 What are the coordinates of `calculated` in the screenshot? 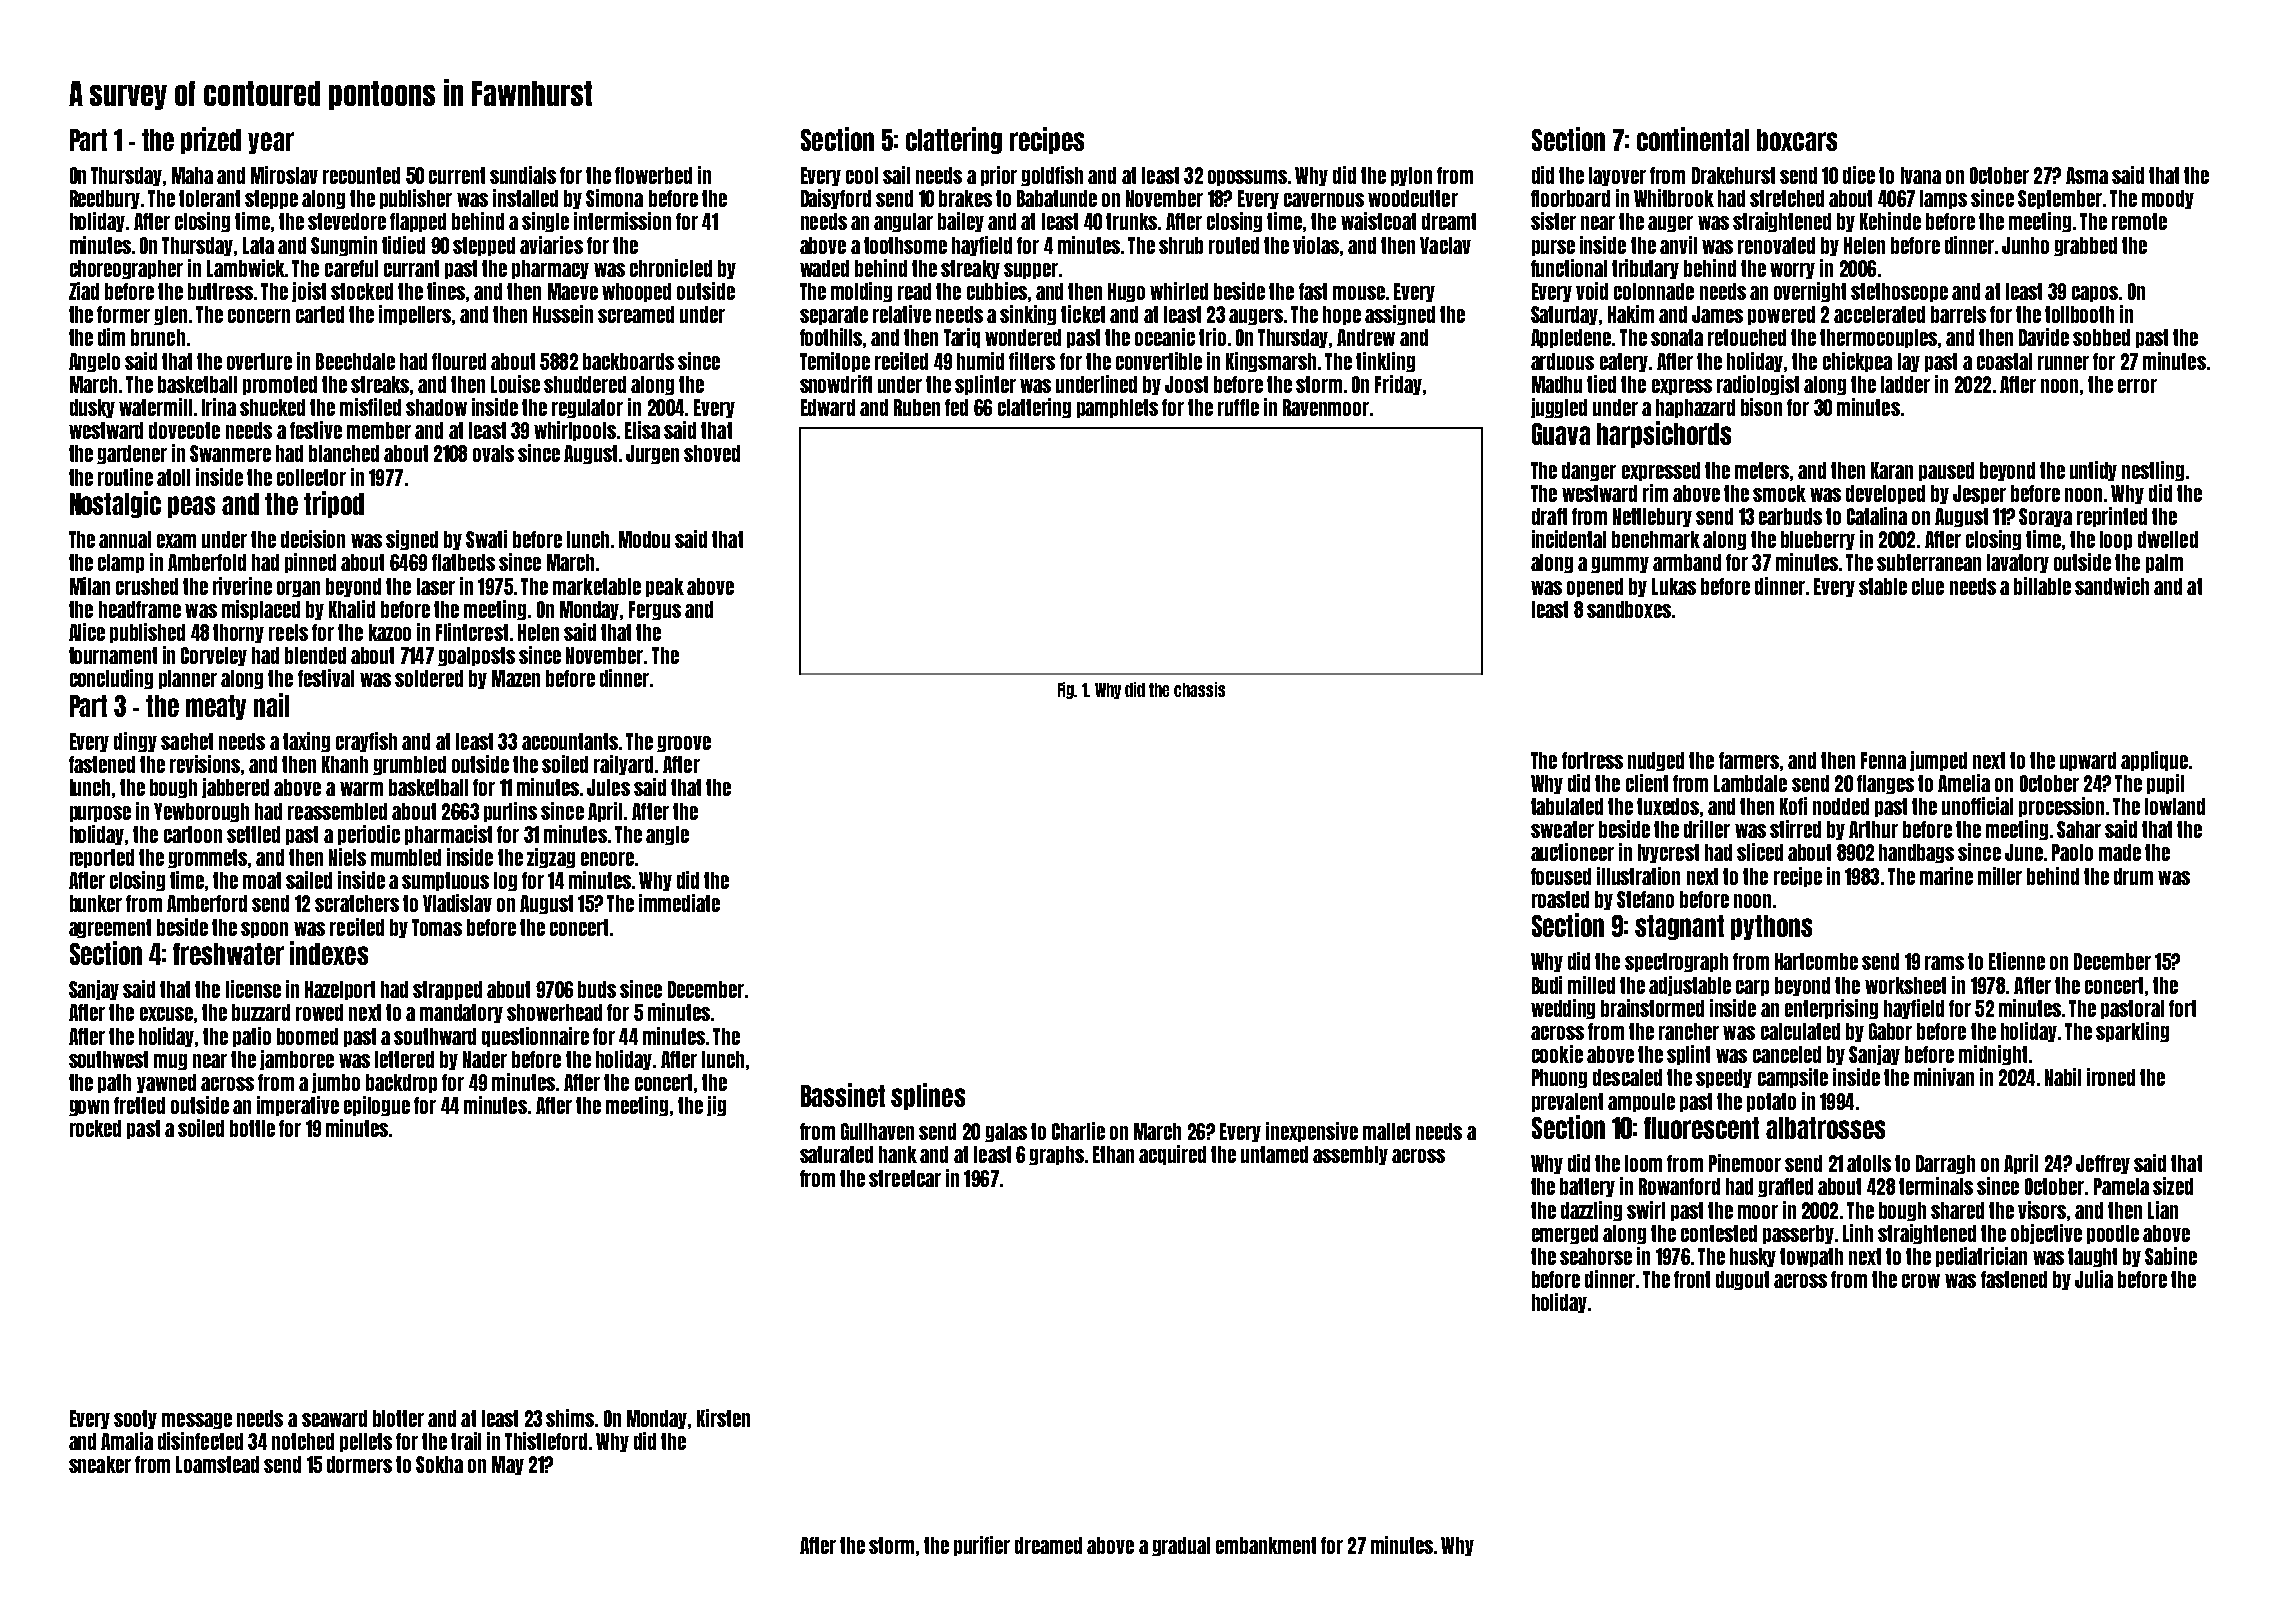 It's located at (1800, 1031).
